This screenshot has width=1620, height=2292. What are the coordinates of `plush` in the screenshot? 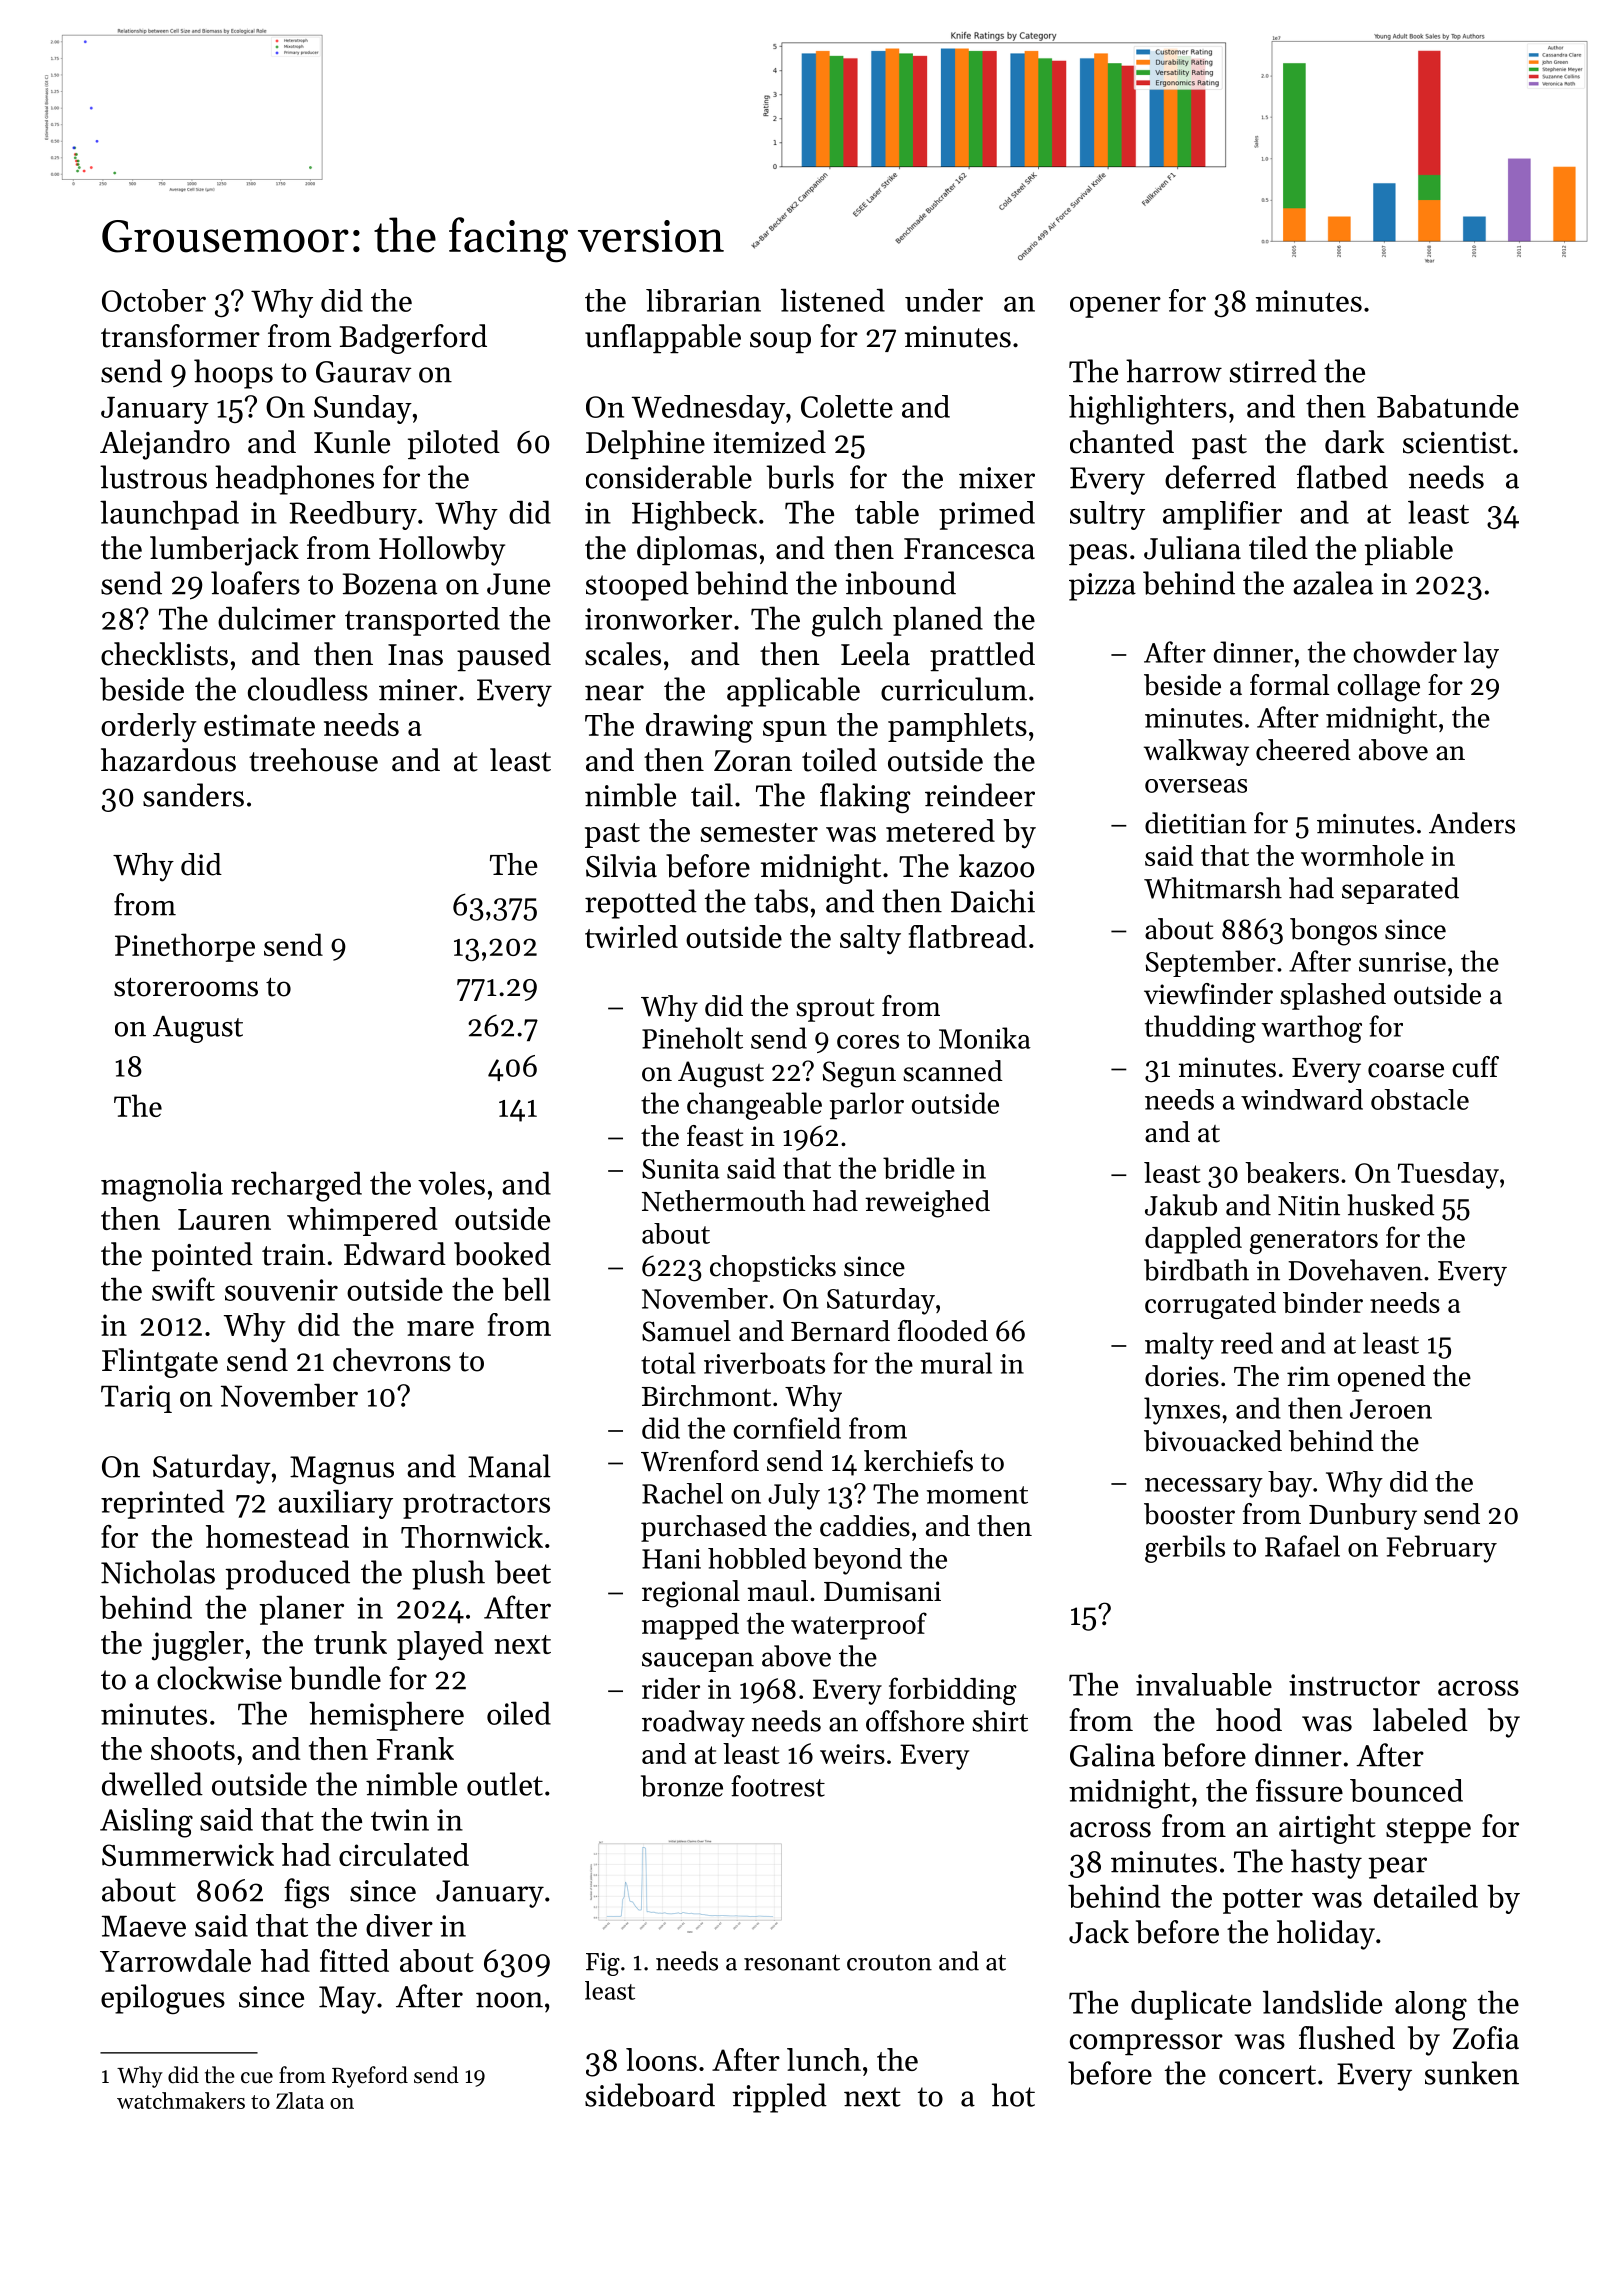 It's located at (448, 1575).
